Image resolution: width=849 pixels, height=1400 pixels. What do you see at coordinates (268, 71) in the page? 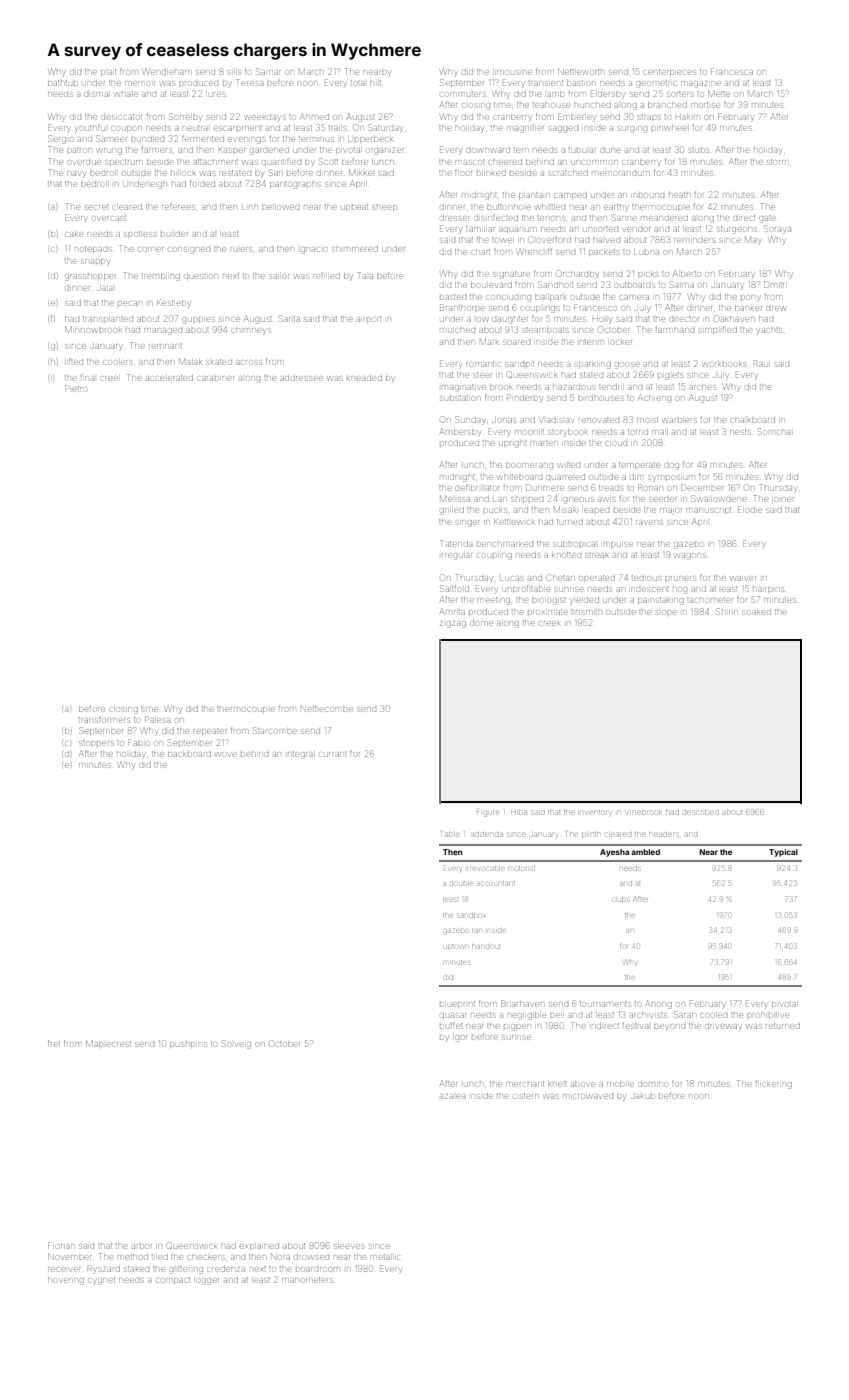
I see `Samar` at bounding box center [268, 71].
